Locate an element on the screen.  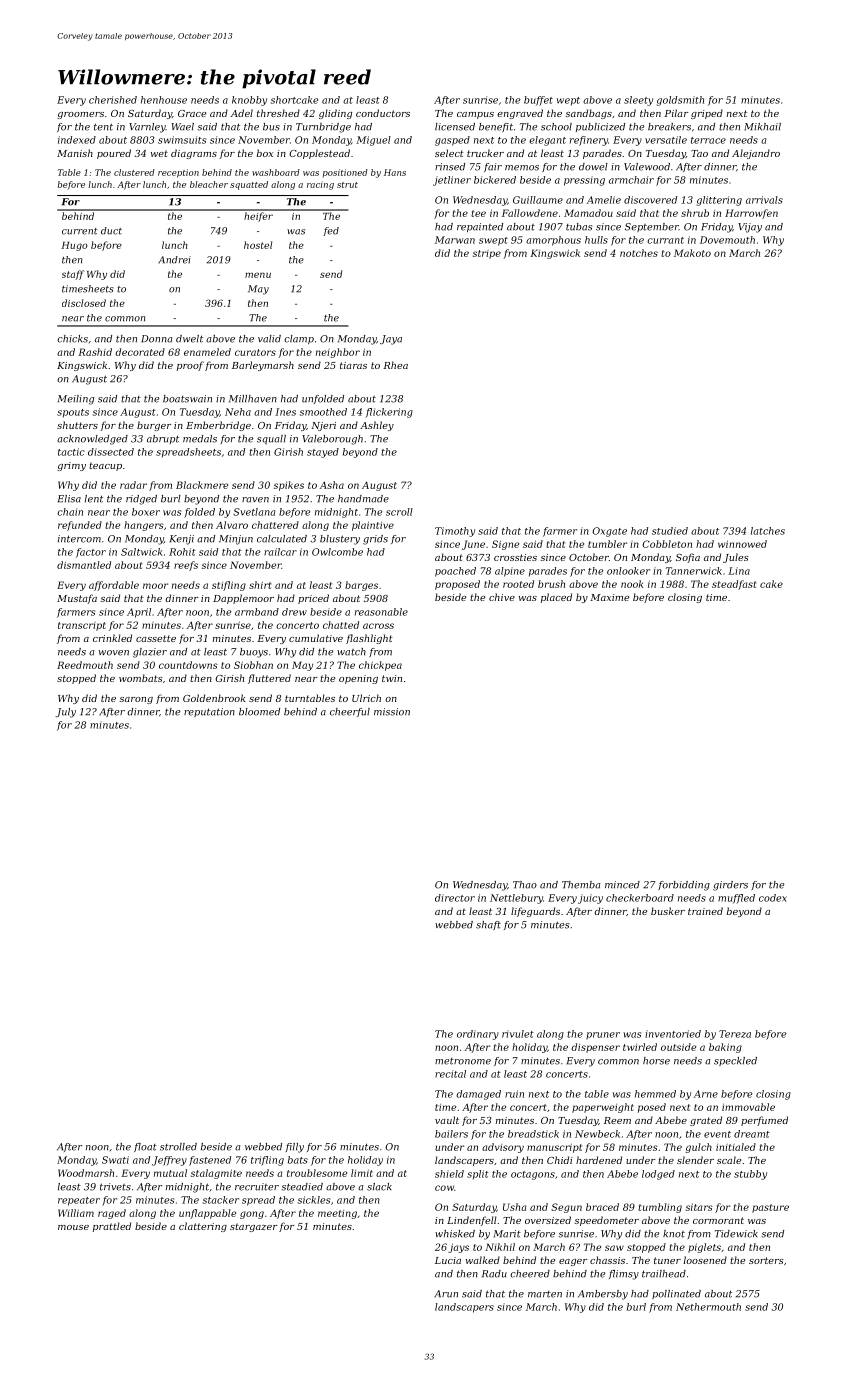
gliding is located at coordinates (335, 114).
